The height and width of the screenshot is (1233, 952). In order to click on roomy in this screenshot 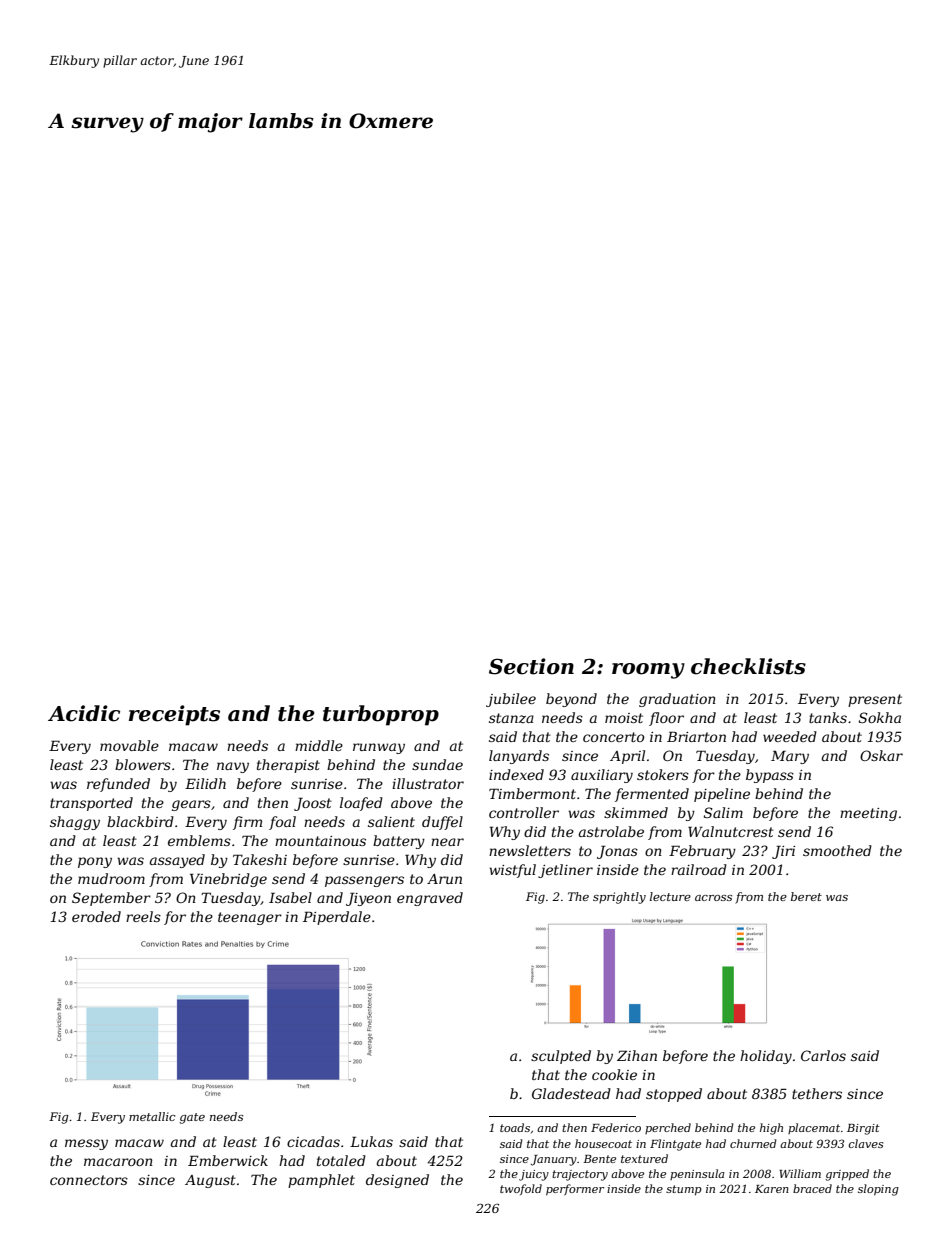, I will do `click(648, 671)`.
